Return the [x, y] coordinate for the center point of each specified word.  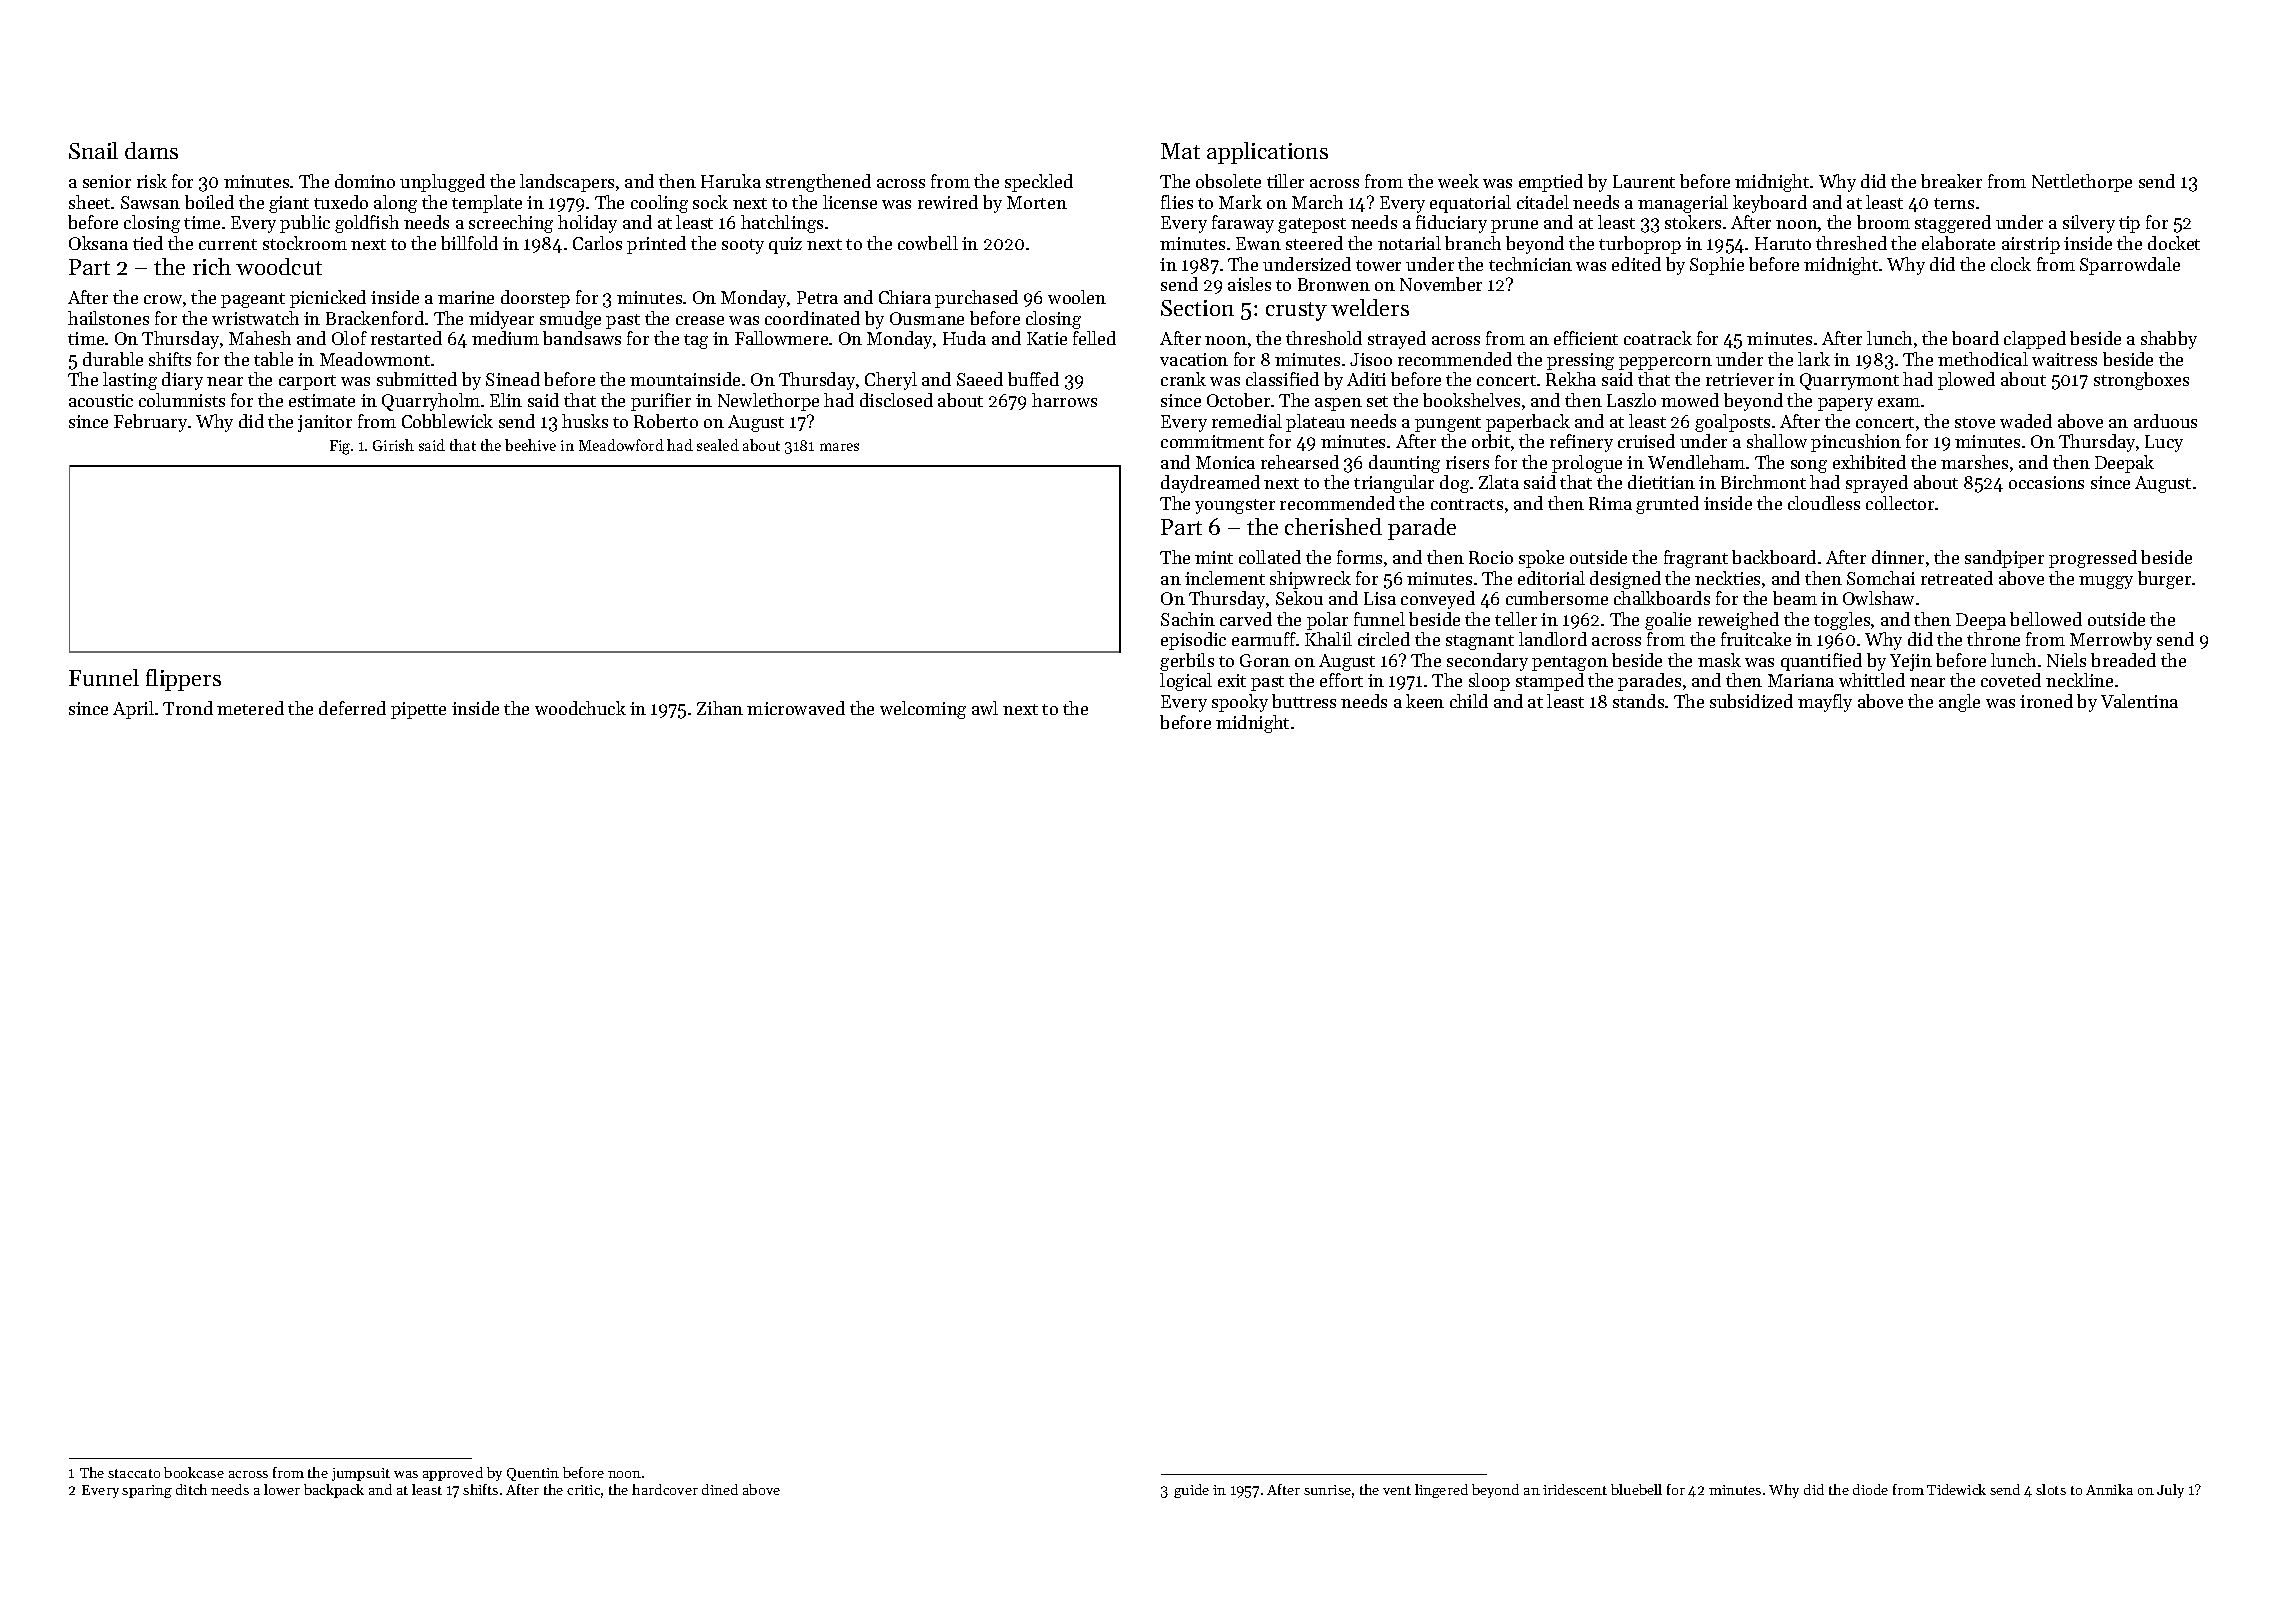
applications [1267, 153]
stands [1638, 701]
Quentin [533, 1474]
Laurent [1644, 181]
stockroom [305, 243]
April [133, 710]
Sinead [513, 379]
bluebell [1636, 1489]
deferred [352, 708]
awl [985, 708]
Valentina [2139, 701]
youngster [1235, 506]
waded [2026, 421]
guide [1191, 1491]
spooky [1240, 703]
